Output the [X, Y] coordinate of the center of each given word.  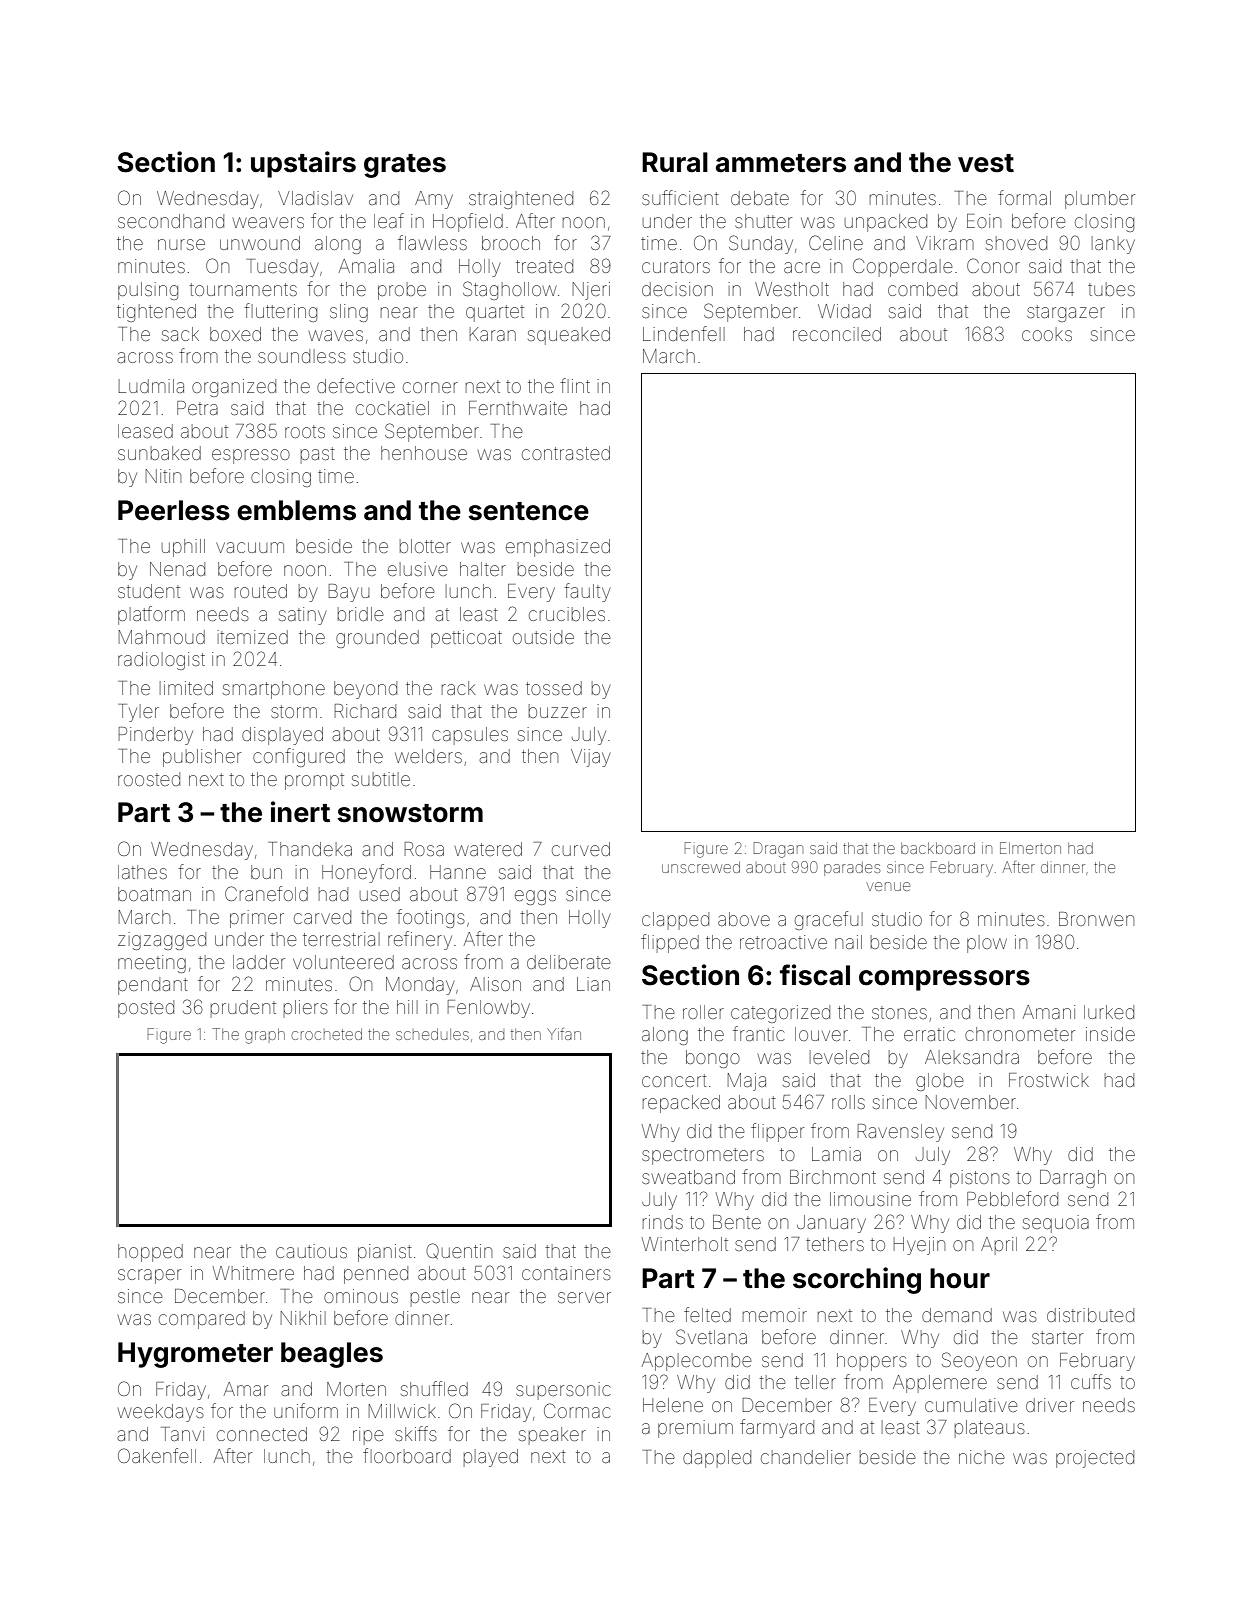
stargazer [1066, 313]
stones [899, 1012]
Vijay [590, 758]
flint [575, 385]
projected [1095, 1459]
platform [151, 615]
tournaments [243, 289]
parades [852, 869]
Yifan [564, 1034]
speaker [552, 1436]
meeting [152, 964]
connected [262, 1434]
